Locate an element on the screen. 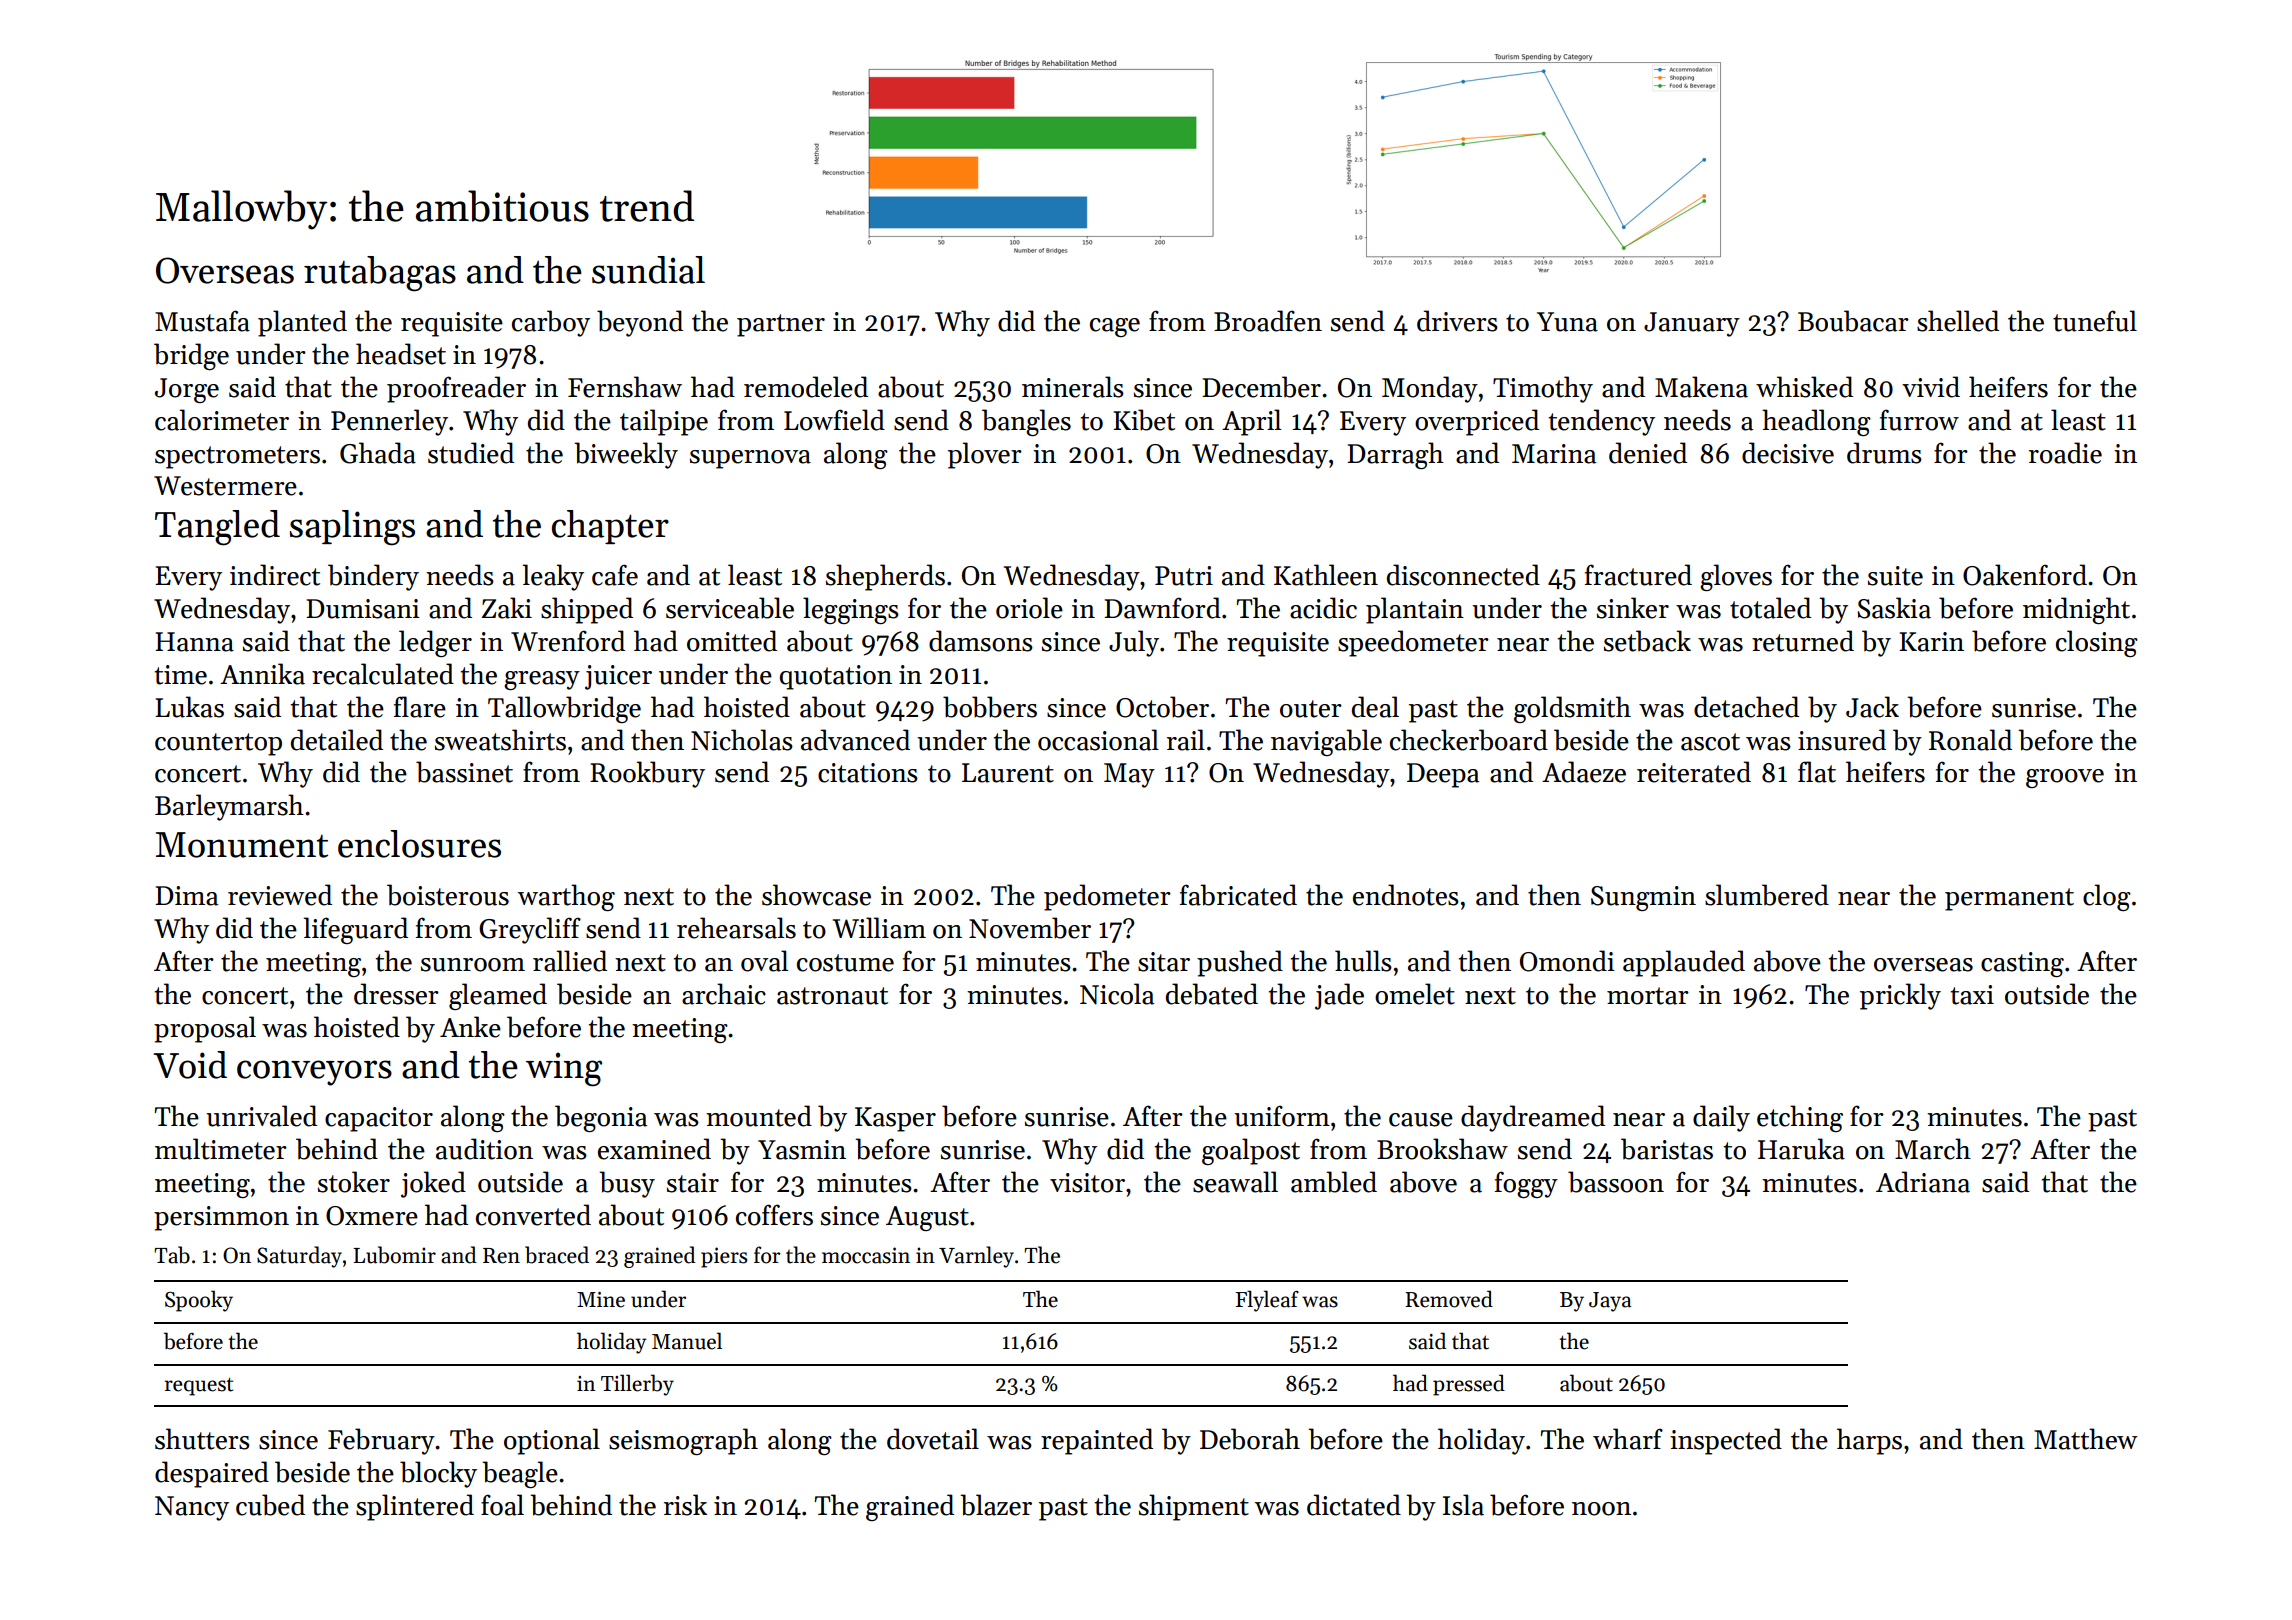 This screenshot has height=1620, width=2292. deal is located at coordinates (1375, 707).
